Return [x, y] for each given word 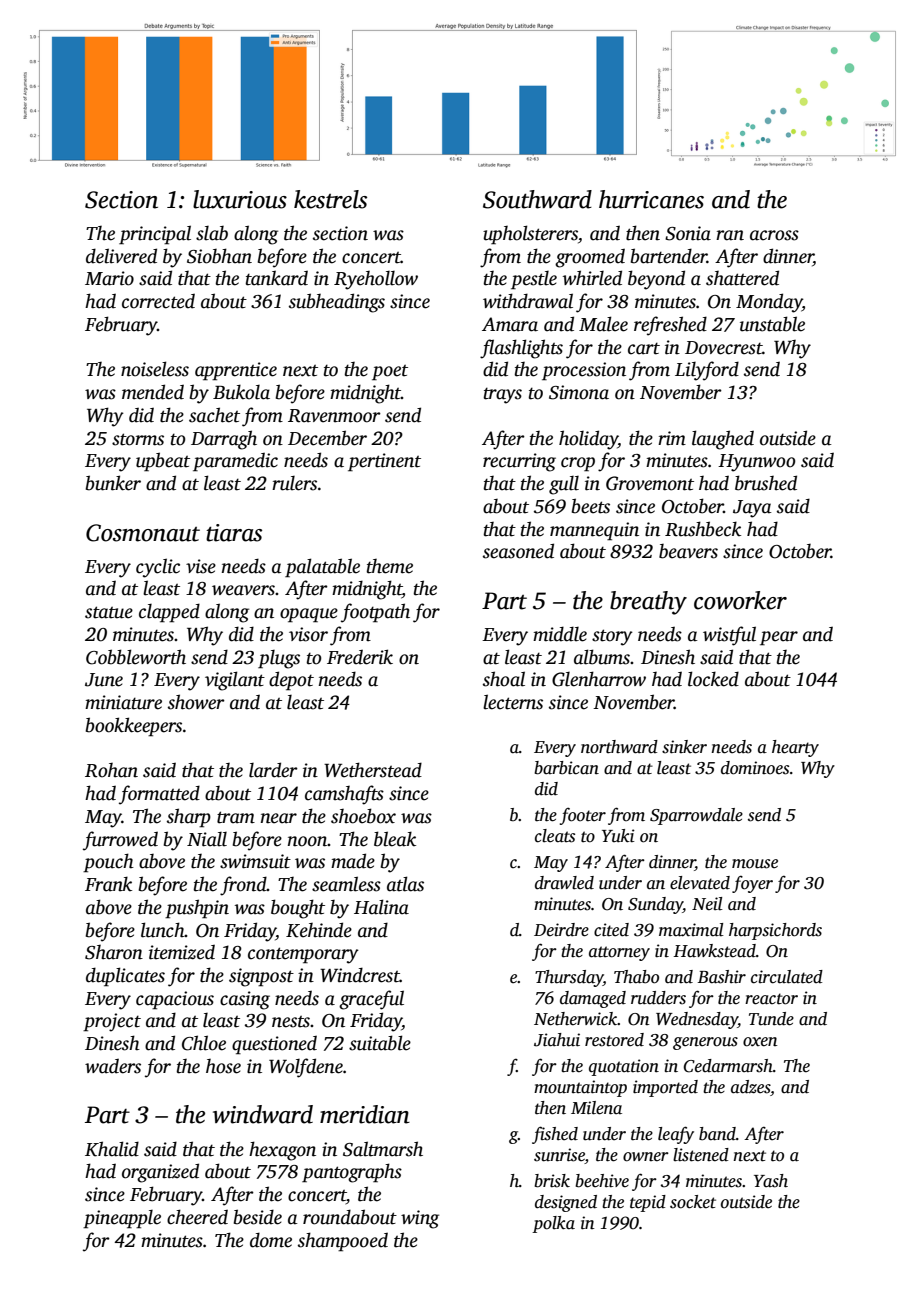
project [112, 1022]
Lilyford [707, 371]
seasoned [518, 551]
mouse [755, 864]
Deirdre [561, 930]
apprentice [236, 371]
